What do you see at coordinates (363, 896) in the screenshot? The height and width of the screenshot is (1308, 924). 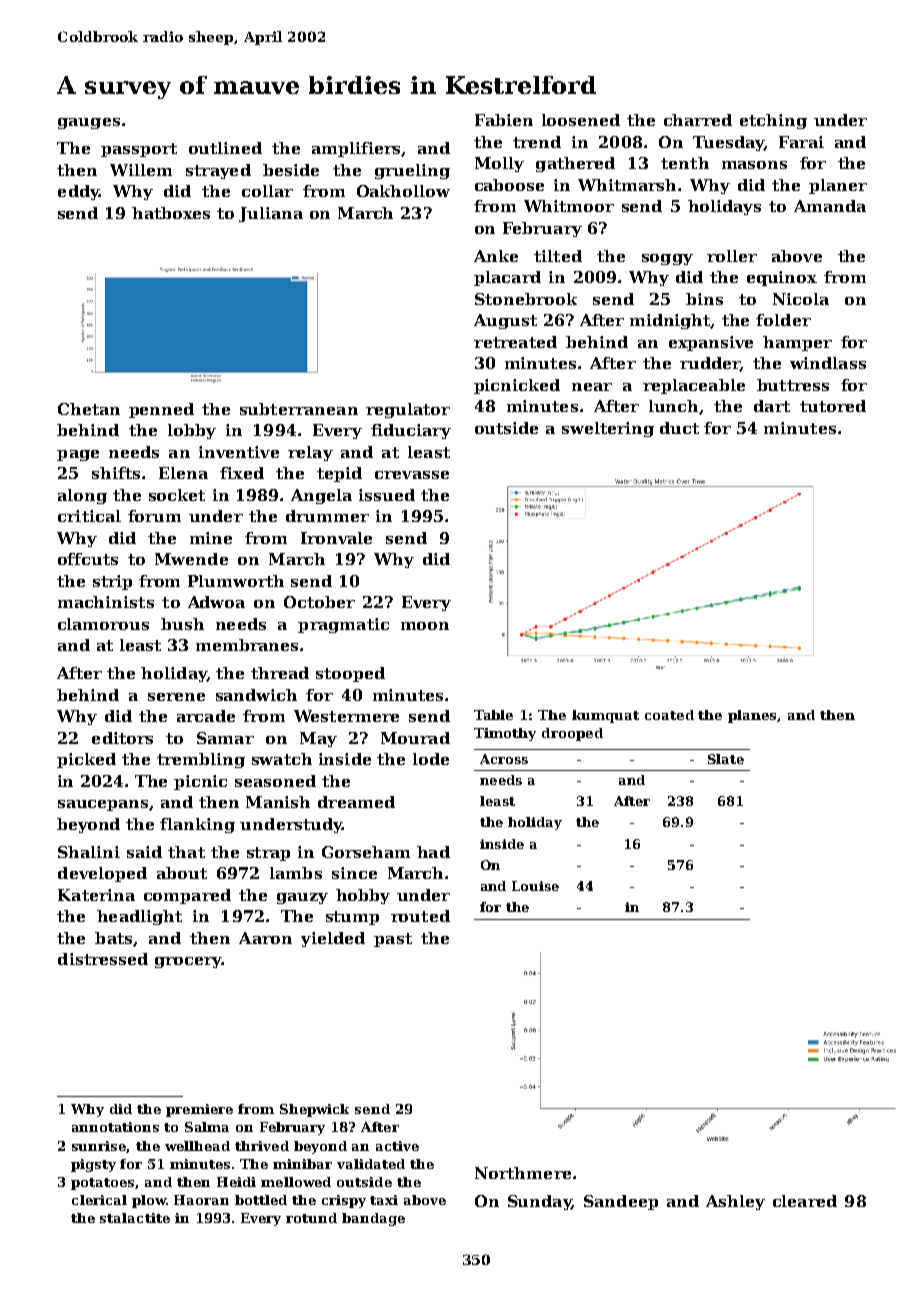 I see `hobby` at bounding box center [363, 896].
